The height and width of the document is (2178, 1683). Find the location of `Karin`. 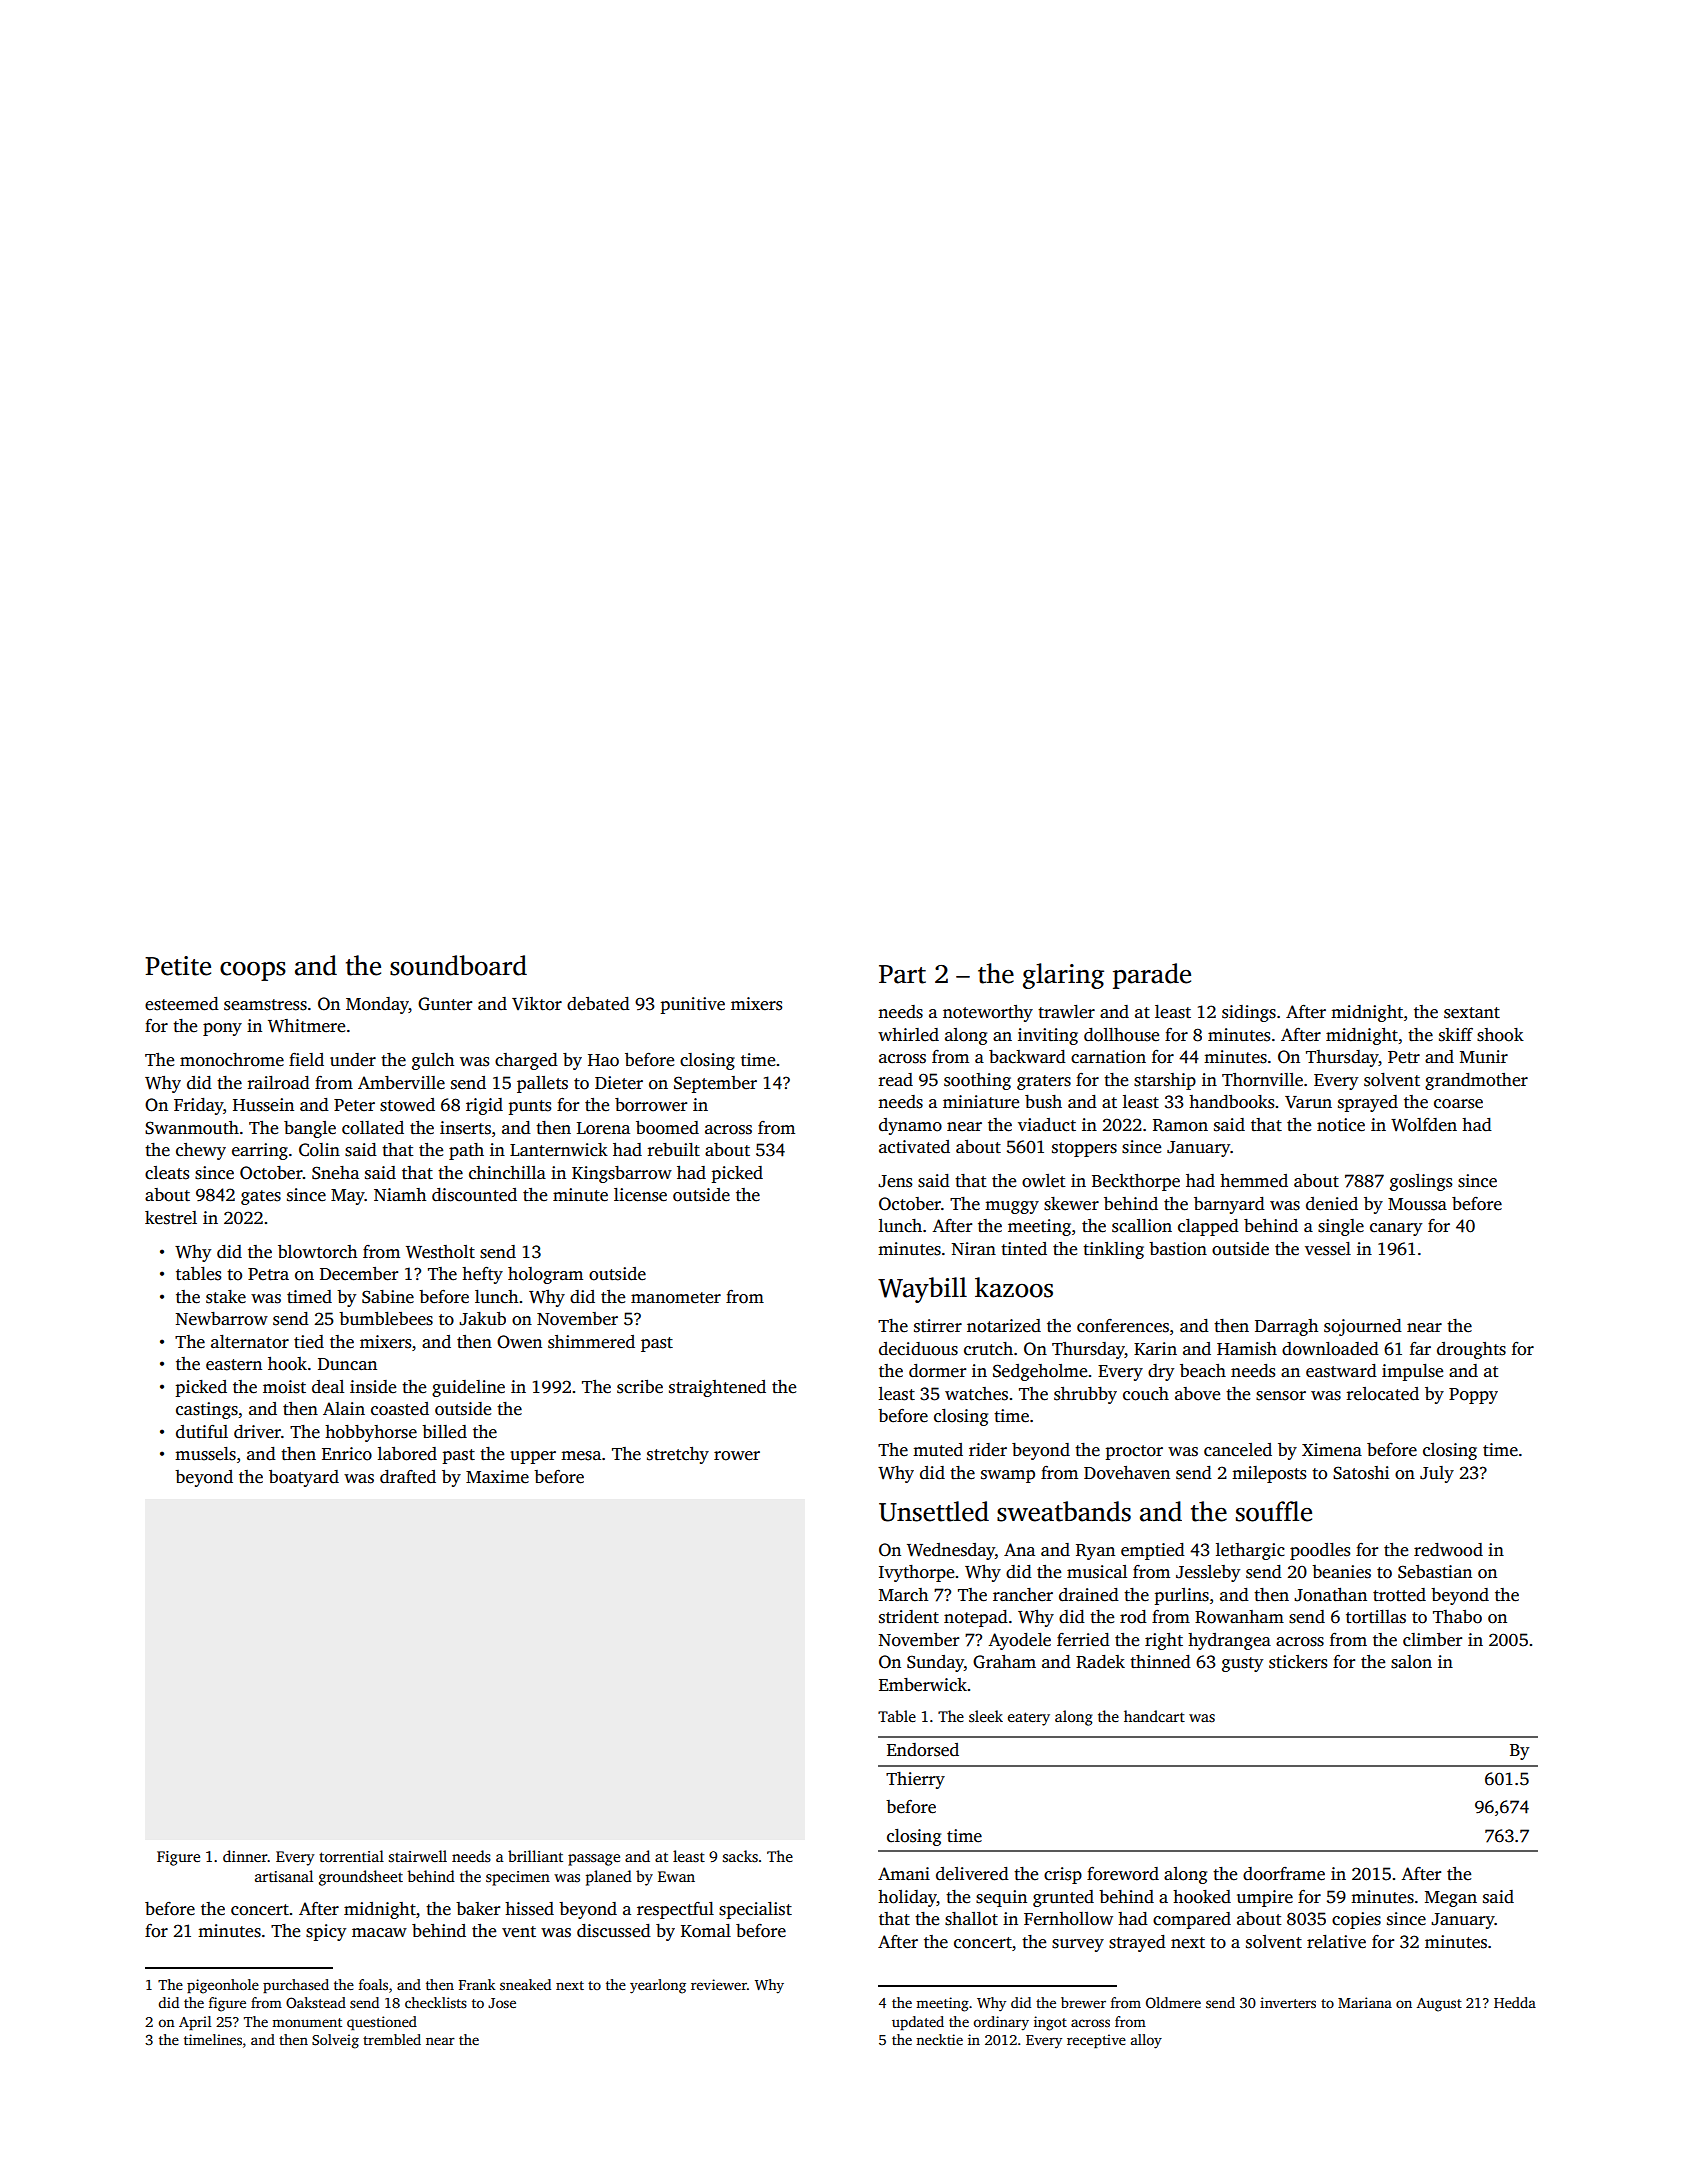

Karin is located at coordinates (1155, 1348).
